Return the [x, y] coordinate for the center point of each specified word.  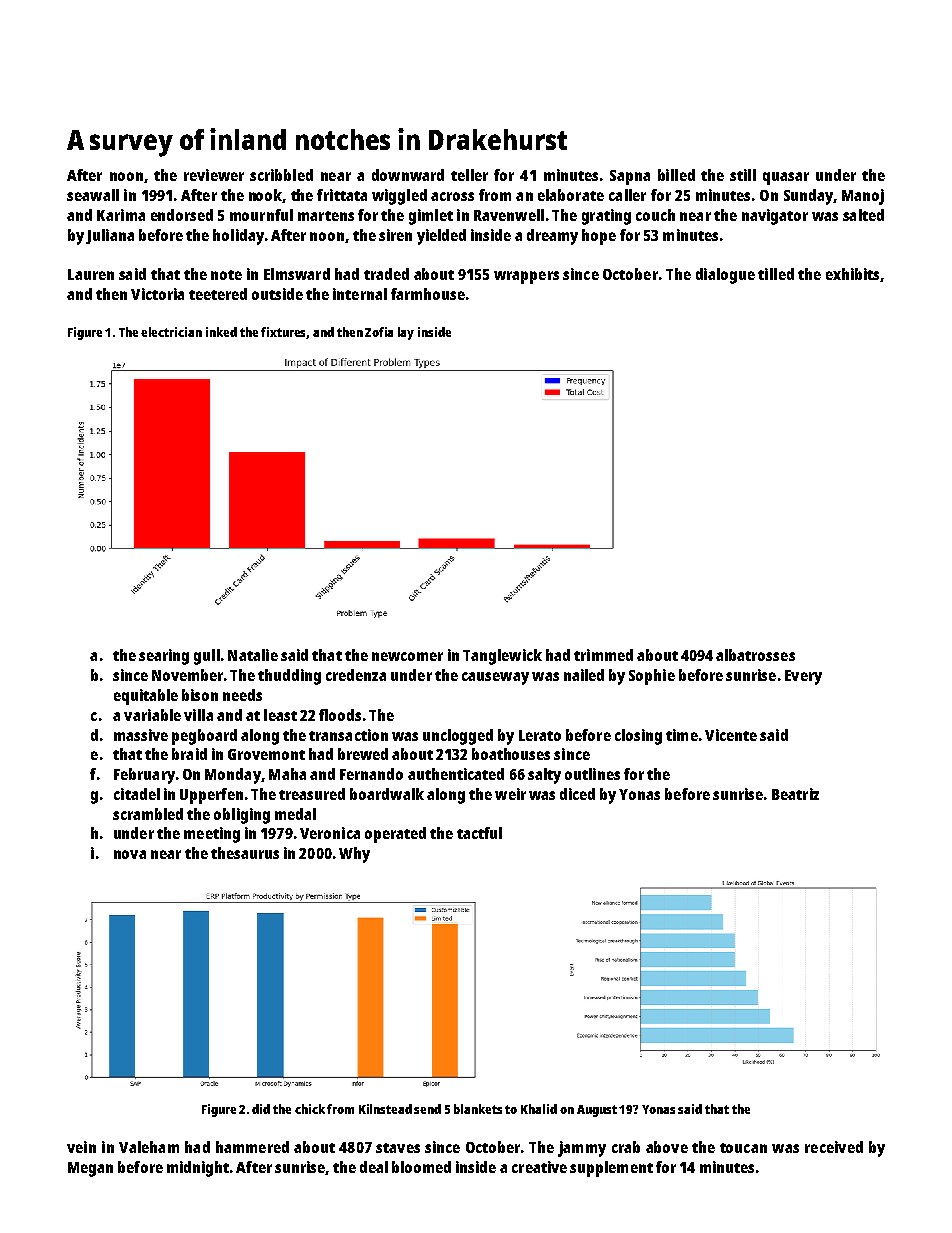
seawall [93, 195]
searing [164, 657]
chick [310, 1109]
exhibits [852, 274]
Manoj [863, 197]
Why [354, 855]
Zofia [379, 332]
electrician [171, 332]
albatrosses [755, 655]
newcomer [407, 656]
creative [539, 1167]
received [834, 1147]
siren [395, 235]
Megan [90, 1169]
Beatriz [795, 794]
